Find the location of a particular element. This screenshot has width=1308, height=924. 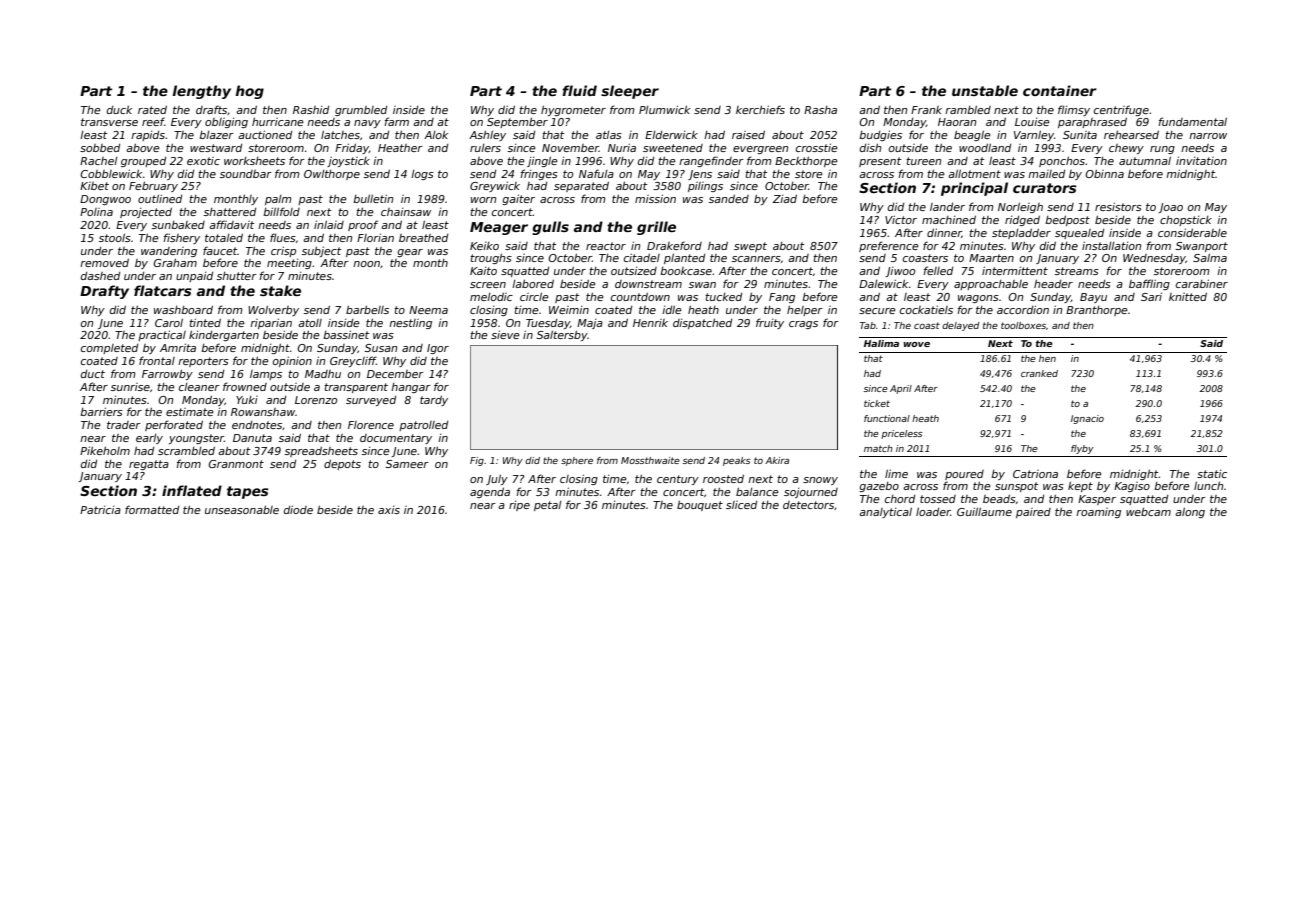

practical is located at coordinates (162, 335).
